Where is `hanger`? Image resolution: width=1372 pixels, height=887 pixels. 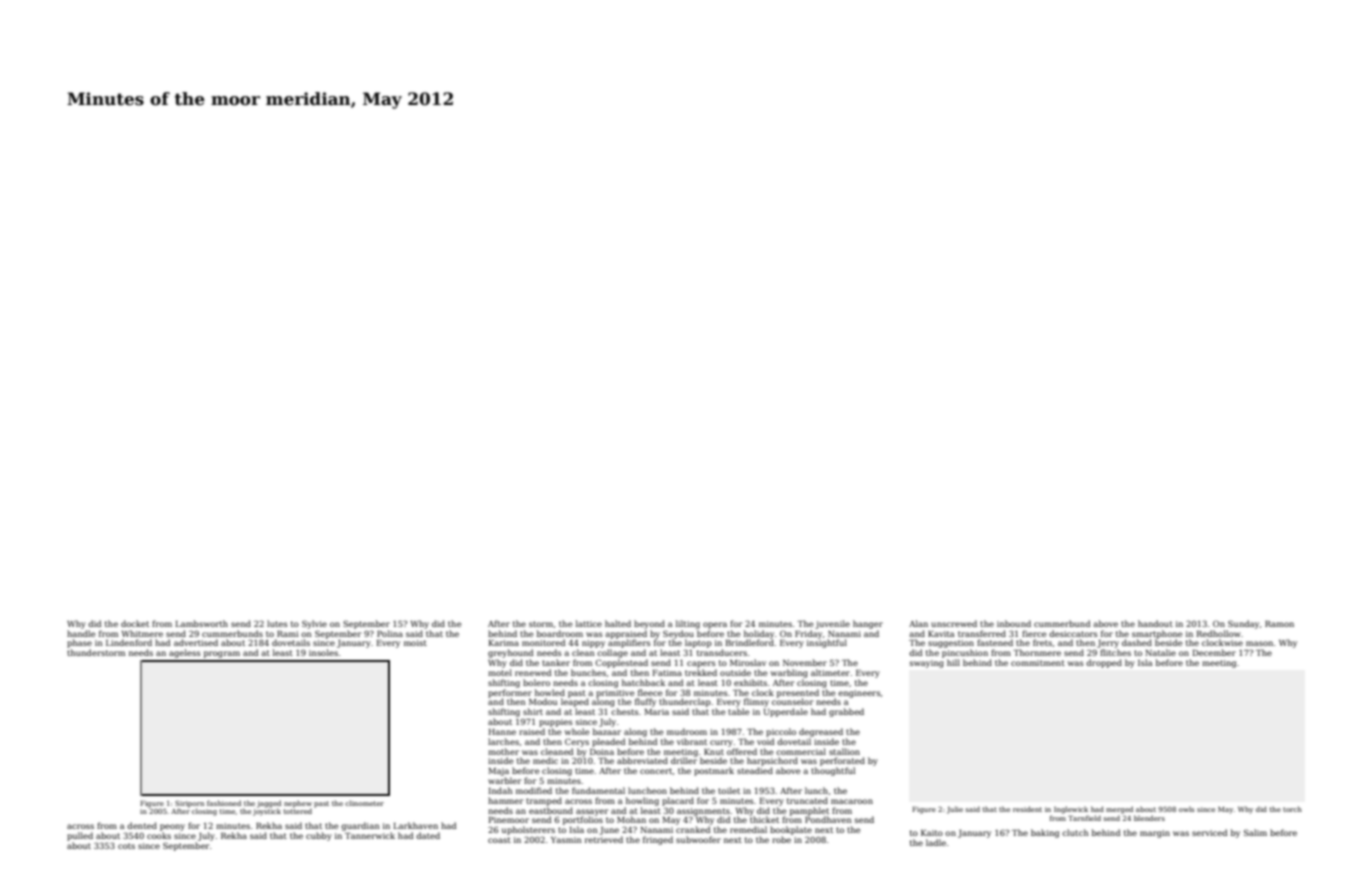 hanger is located at coordinates (868, 624).
